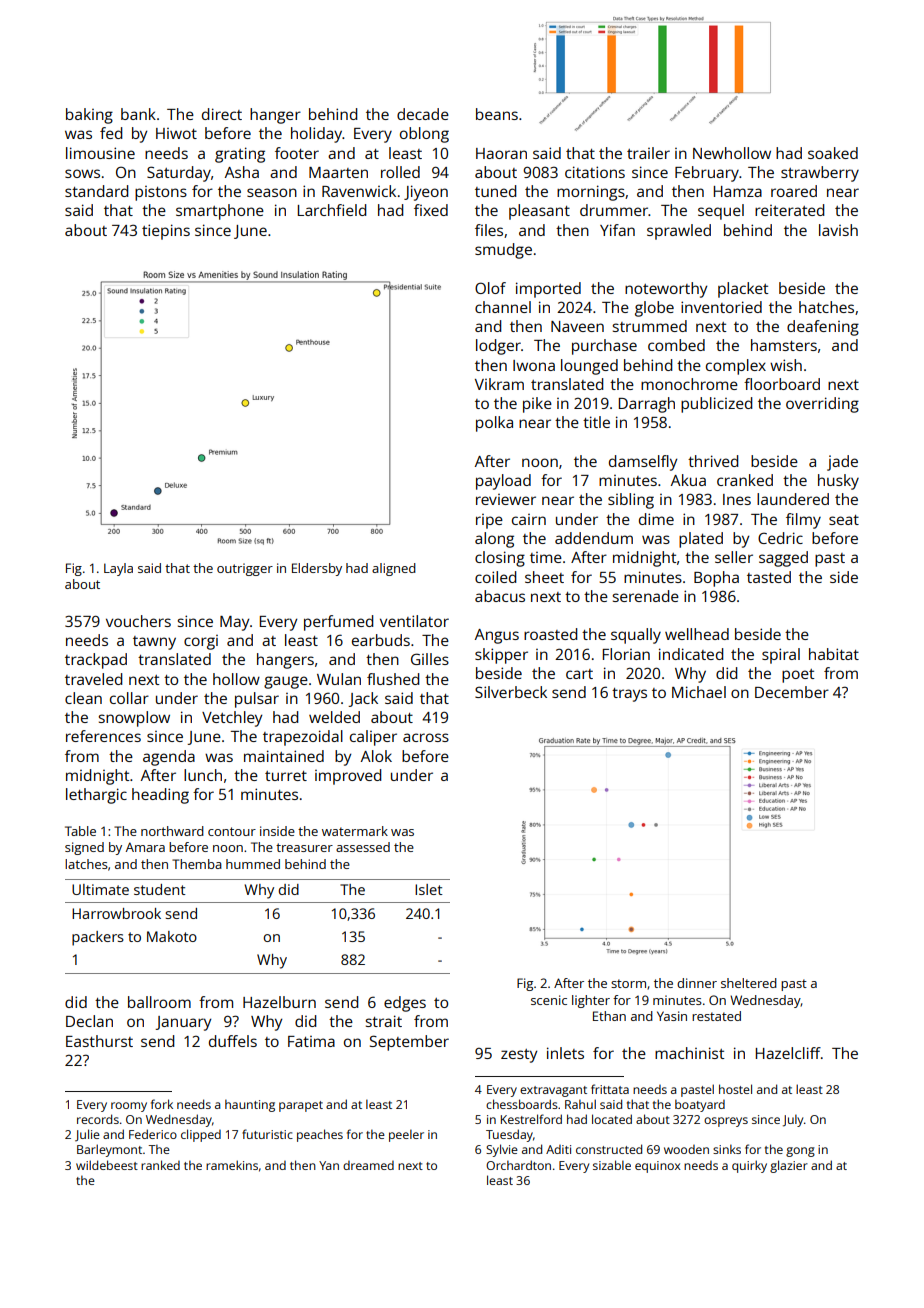 The image size is (924, 1308). What do you see at coordinates (497, 114) in the screenshot?
I see `beans` at bounding box center [497, 114].
